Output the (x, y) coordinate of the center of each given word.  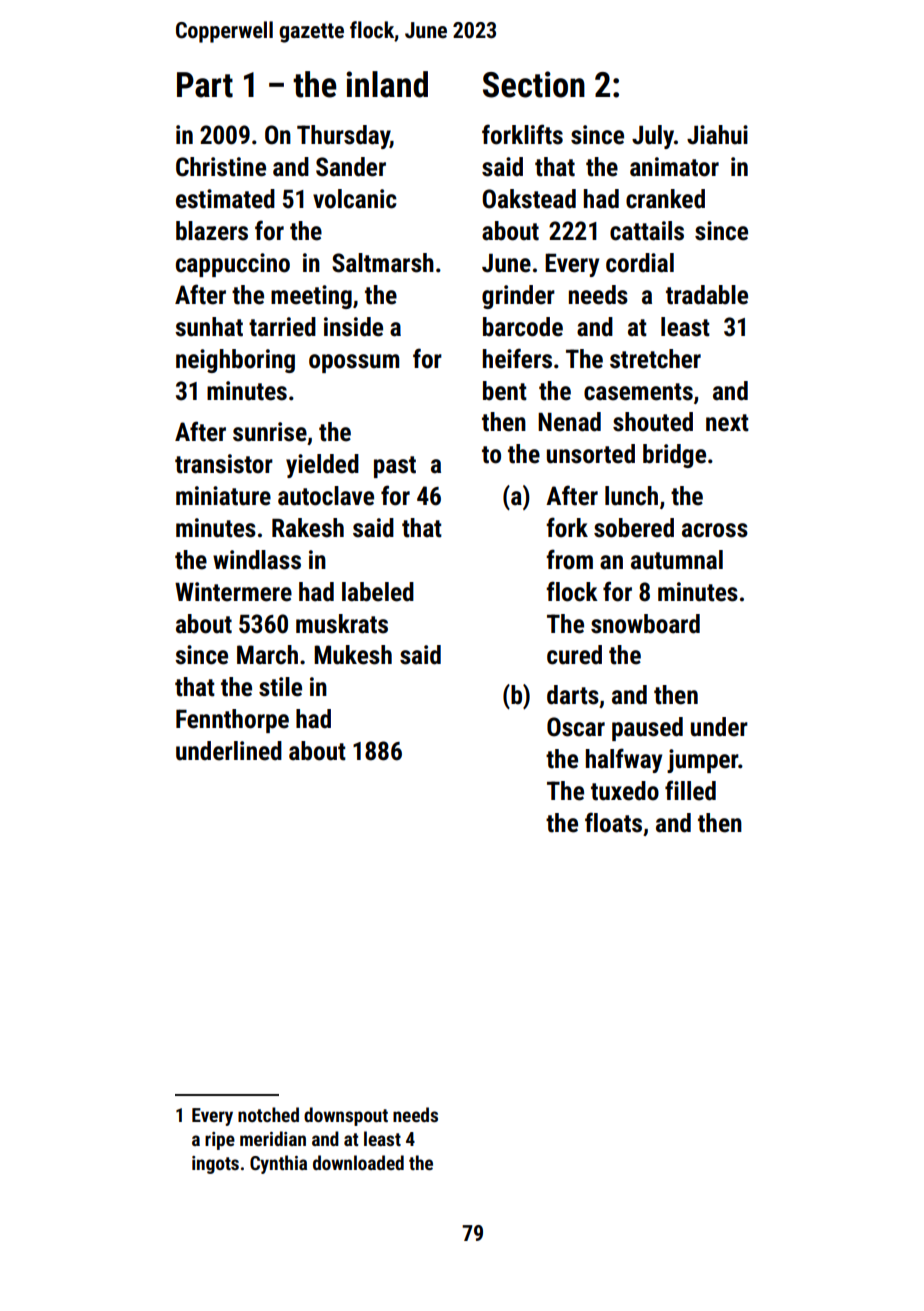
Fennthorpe (232, 721)
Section (534, 84)
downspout (346, 1116)
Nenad (569, 422)
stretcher (655, 359)
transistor (224, 464)
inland (387, 84)
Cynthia (278, 1164)
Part (205, 85)
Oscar (576, 727)
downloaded (358, 1162)
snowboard (645, 624)
